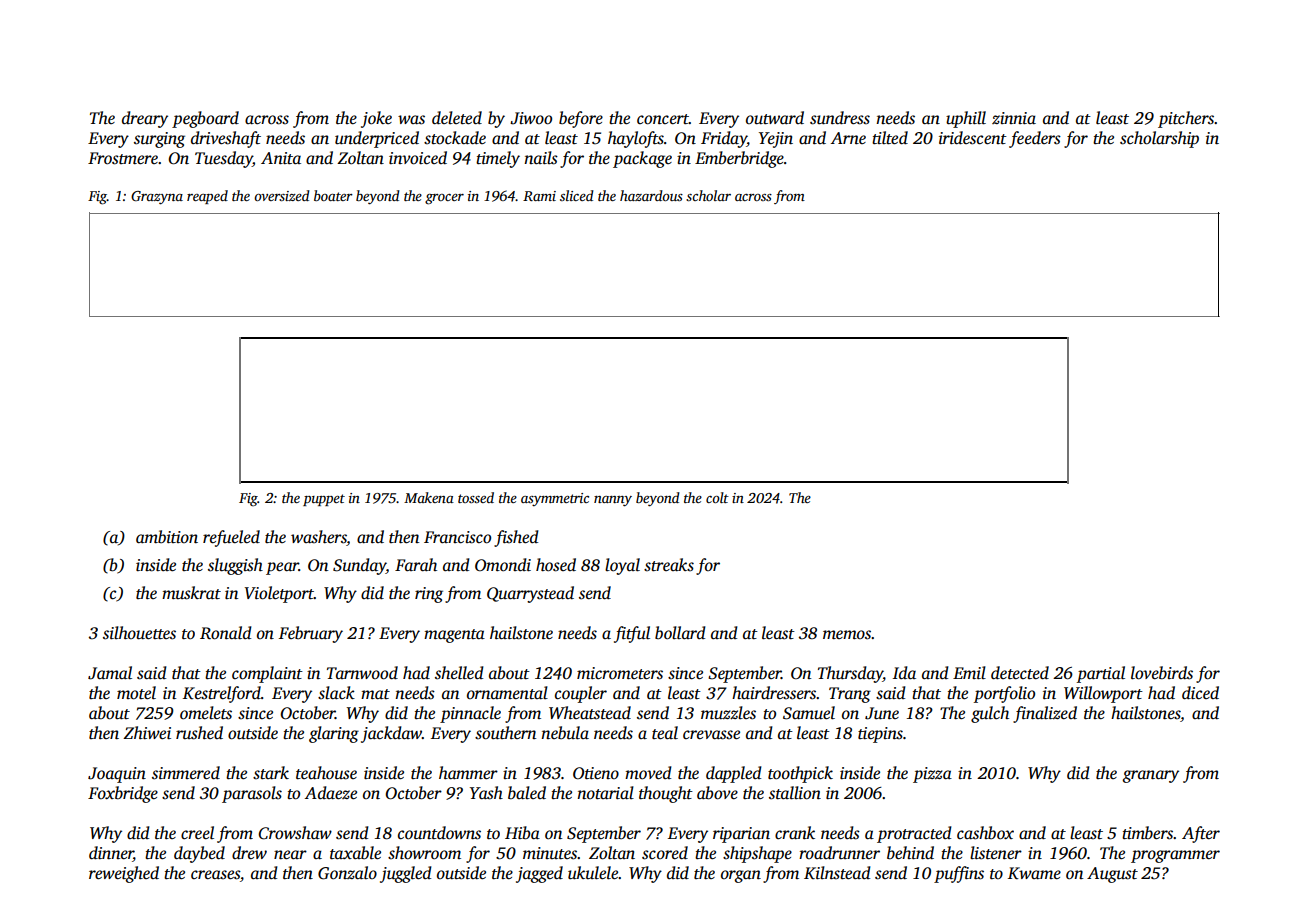 The height and width of the screenshot is (924, 1308). What do you see at coordinates (324, 500) in the screenshot?
I see `puppet` at bounding box center [324, 500].
